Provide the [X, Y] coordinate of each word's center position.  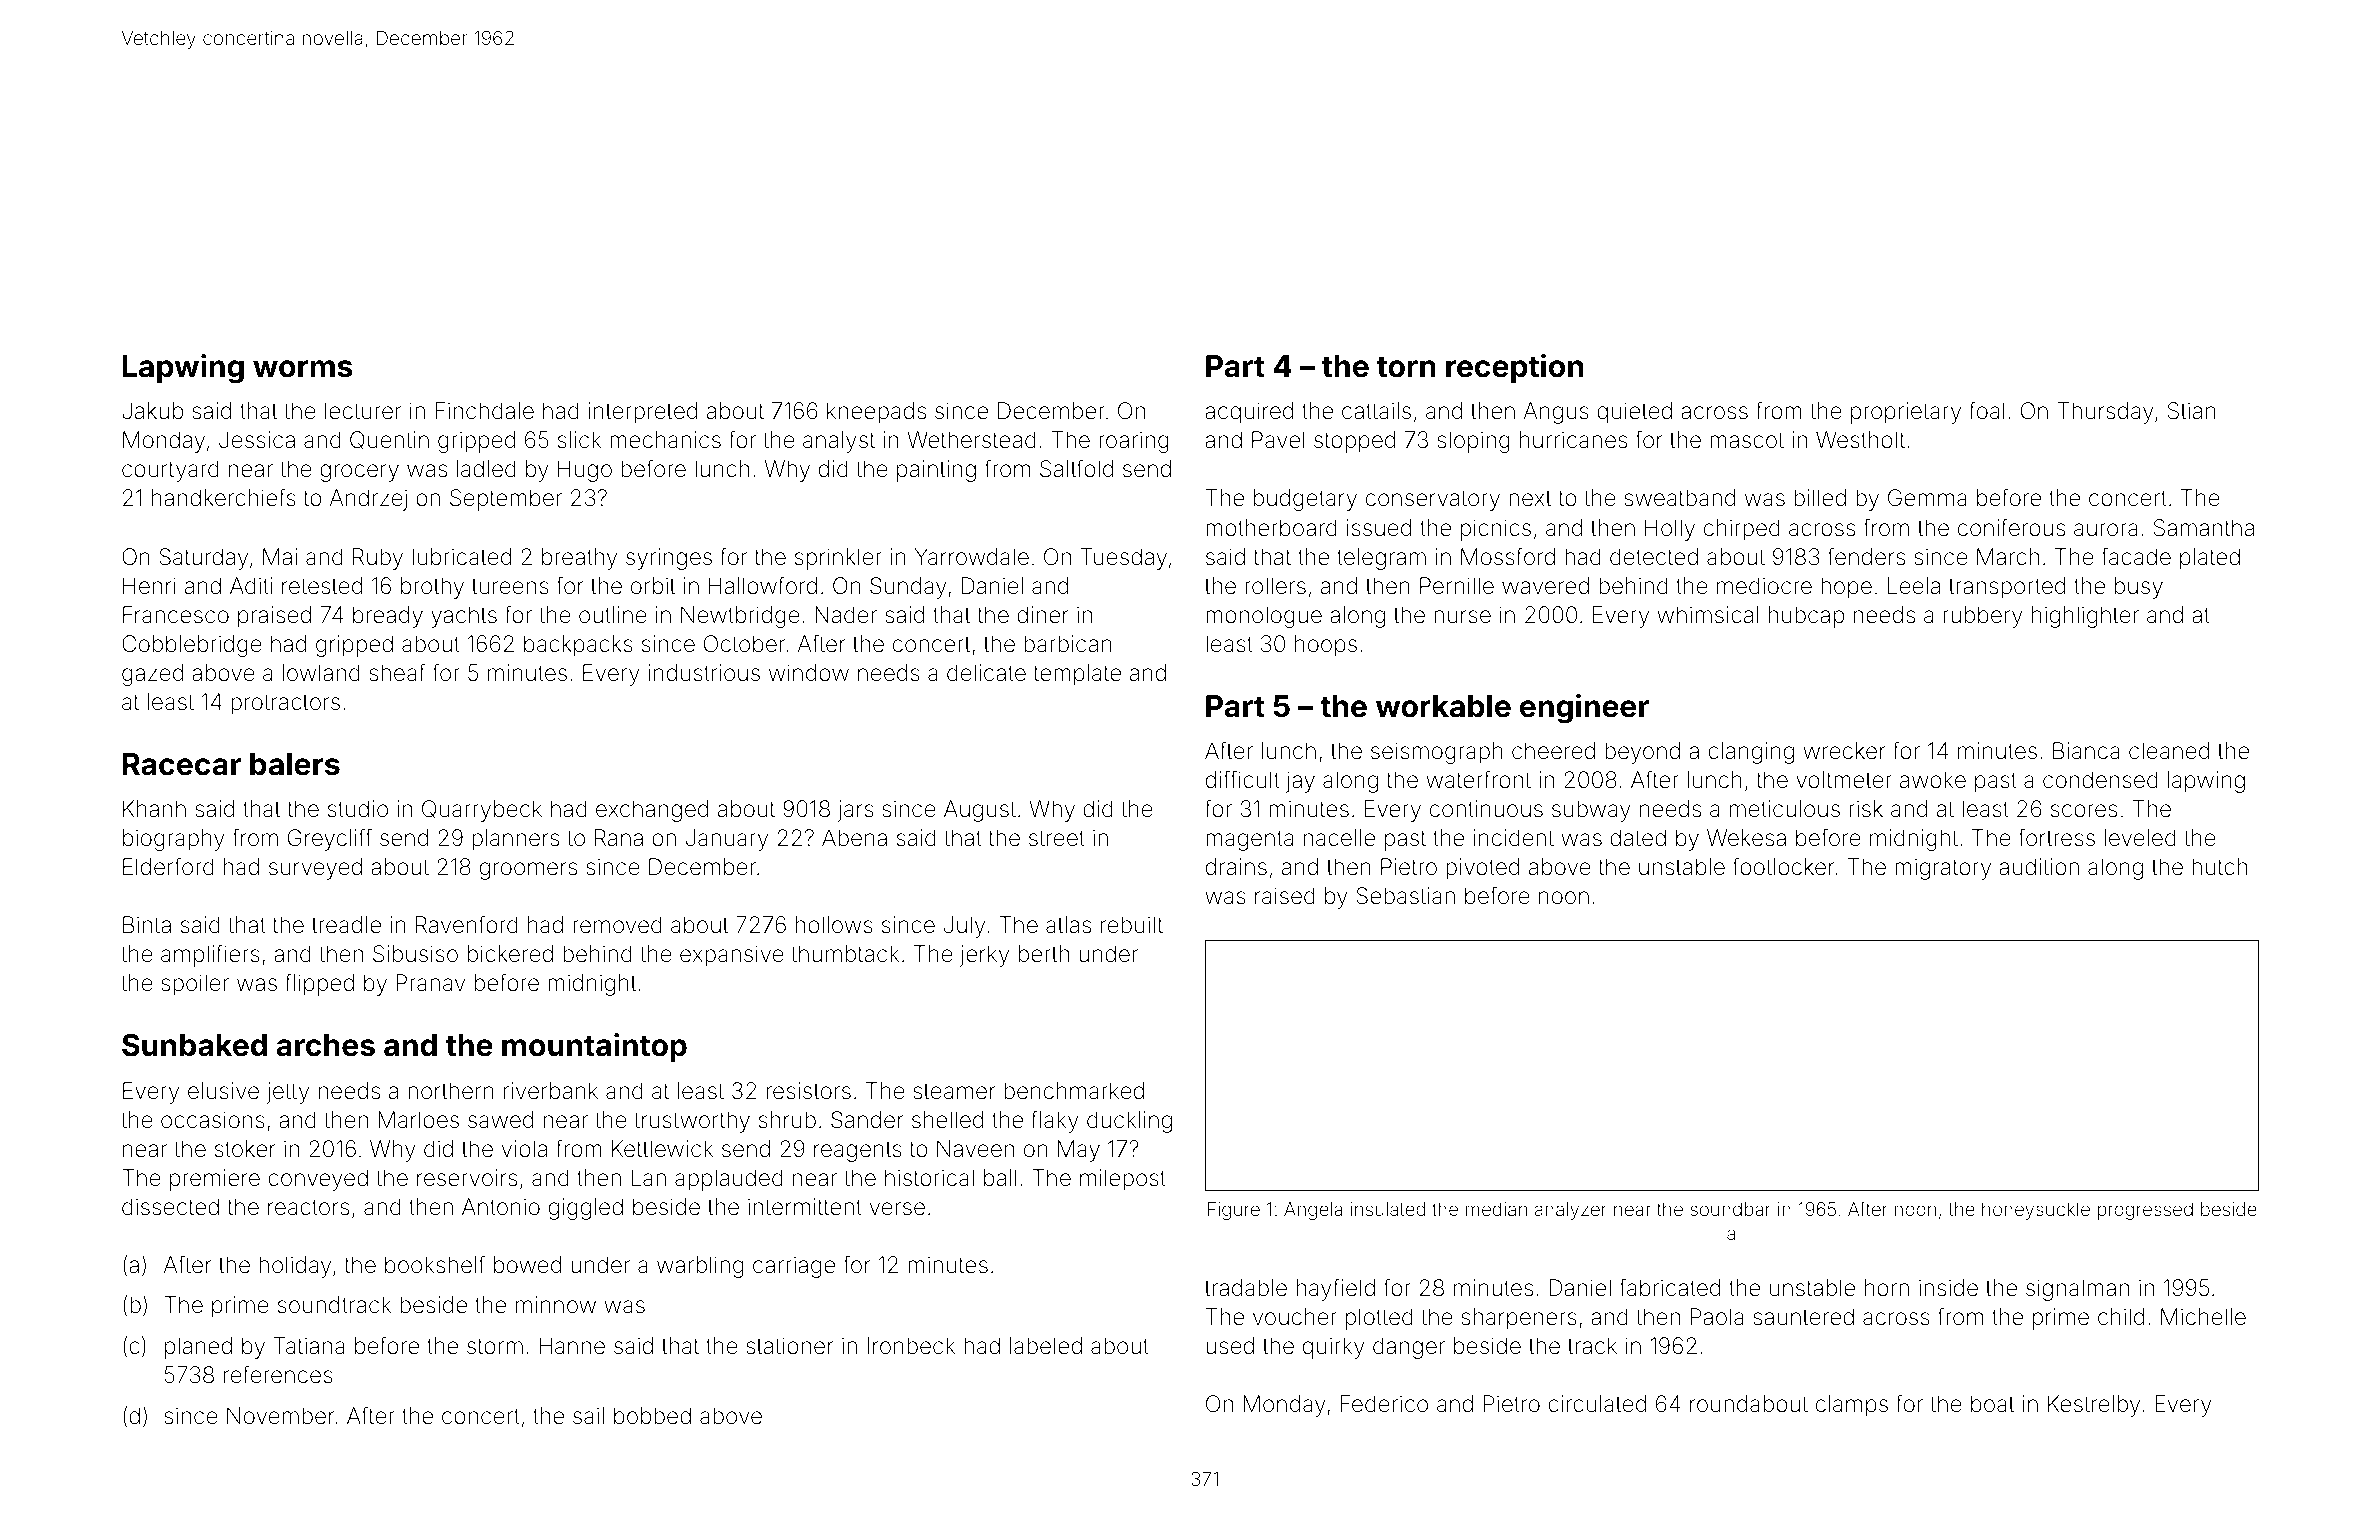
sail [588, 1416]
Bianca [2086, 751]
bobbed [652, 1416]
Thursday [2105, 413]
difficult [1243, 779]
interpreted [643, 413]
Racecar [182, 764]
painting [936, 471]
